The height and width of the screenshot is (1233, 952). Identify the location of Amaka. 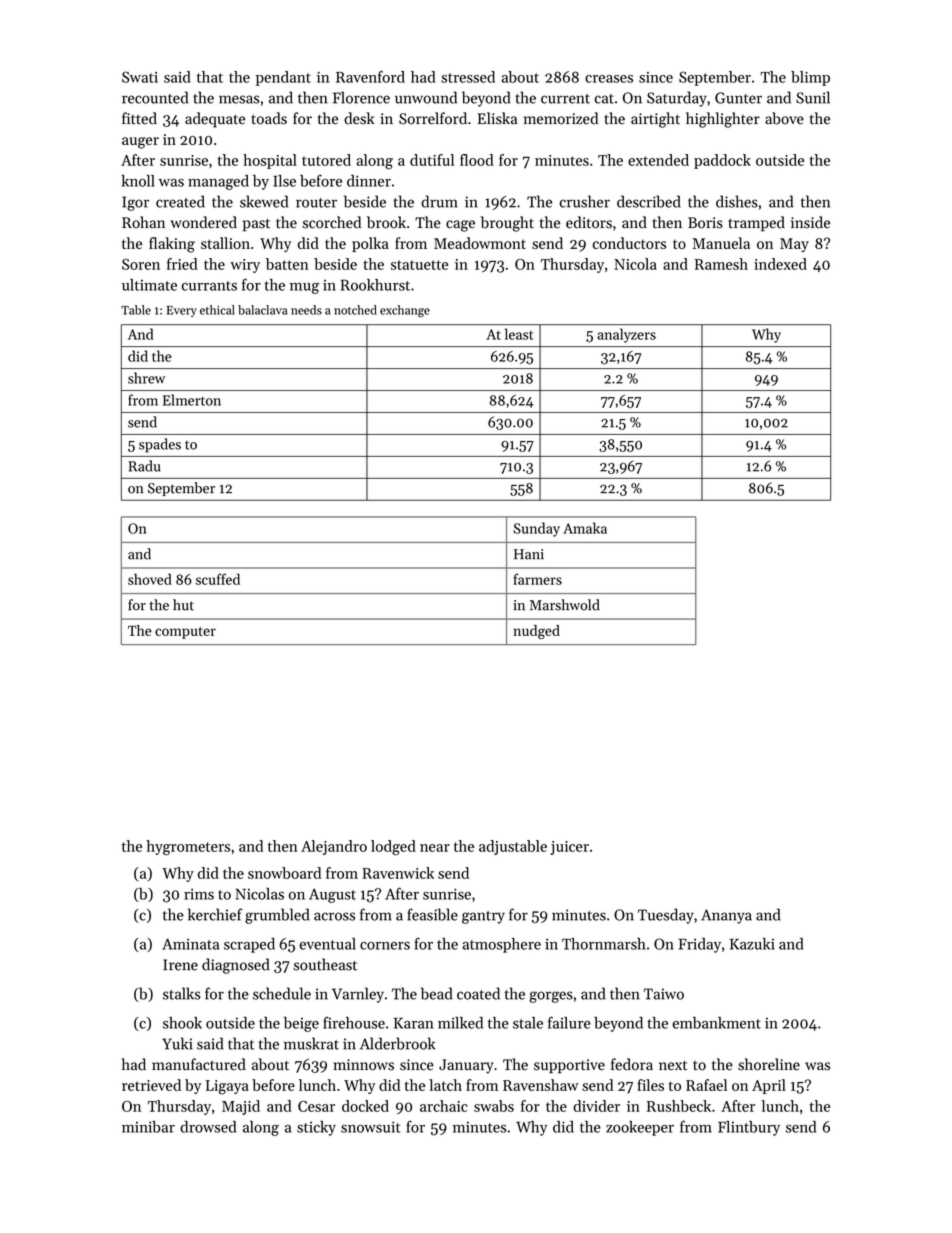
(585, 528).
